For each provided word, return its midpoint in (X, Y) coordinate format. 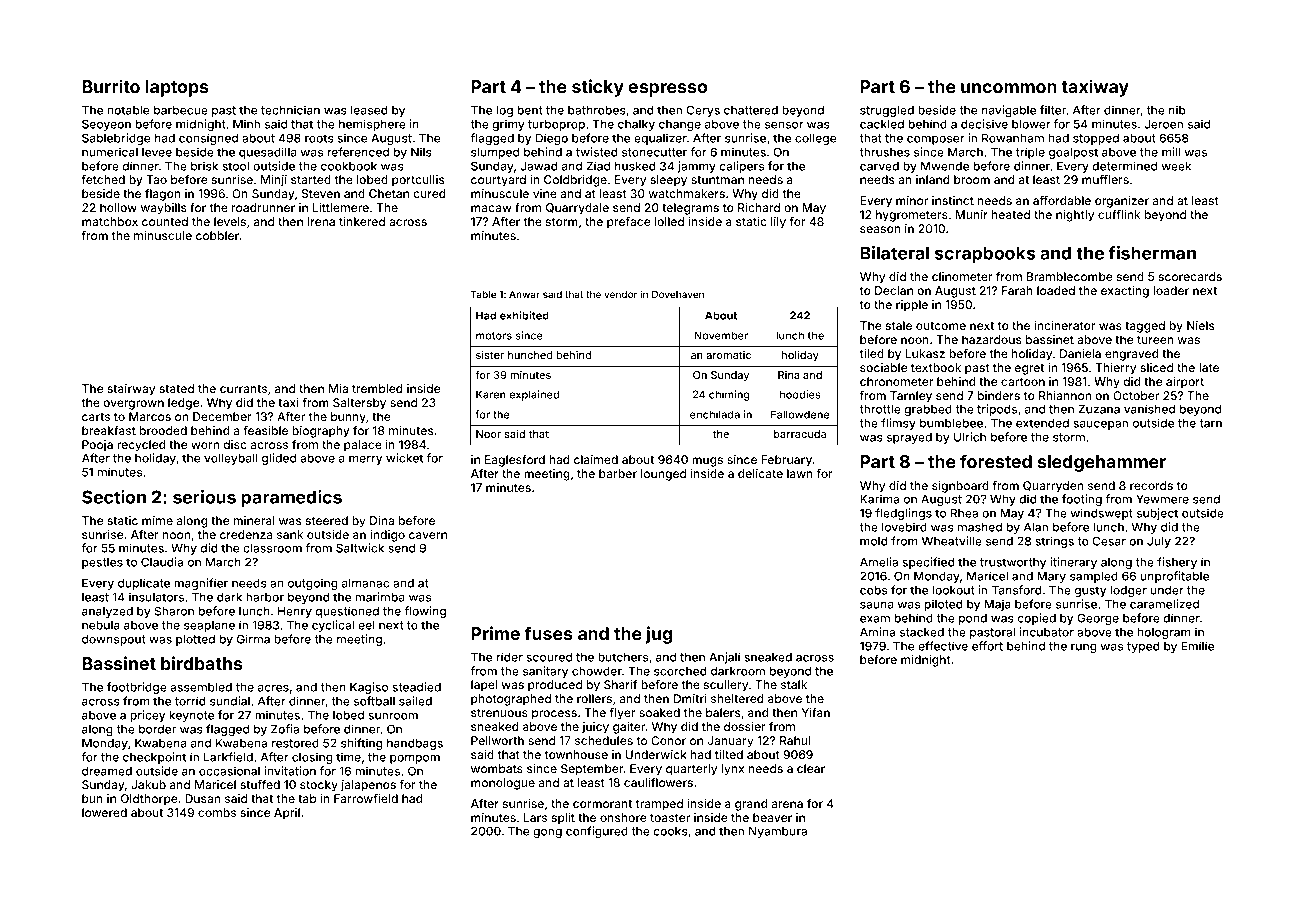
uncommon (1009, 88)
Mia (338, 388)
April (287, 814)
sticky (598, 88)
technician (290, 110)
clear (811, 768)
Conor (668, 740)
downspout (114, 640)
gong (547, 833)
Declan (894, 290)
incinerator (1065, 325)
